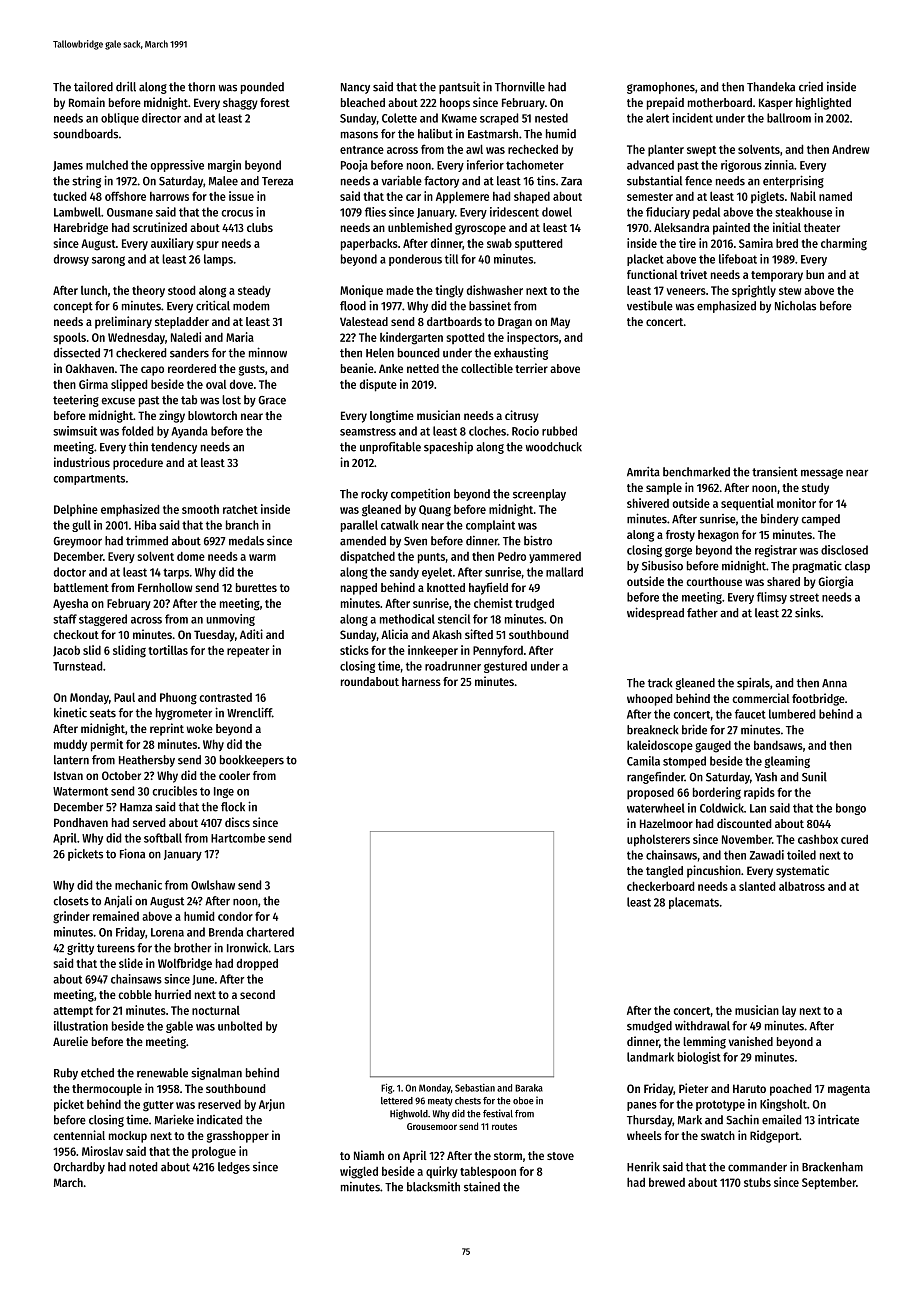 The height and width of the image is (1308, 924). Describe the element at coordinates (357, 368) in the image. I see `beanie` at that location.
